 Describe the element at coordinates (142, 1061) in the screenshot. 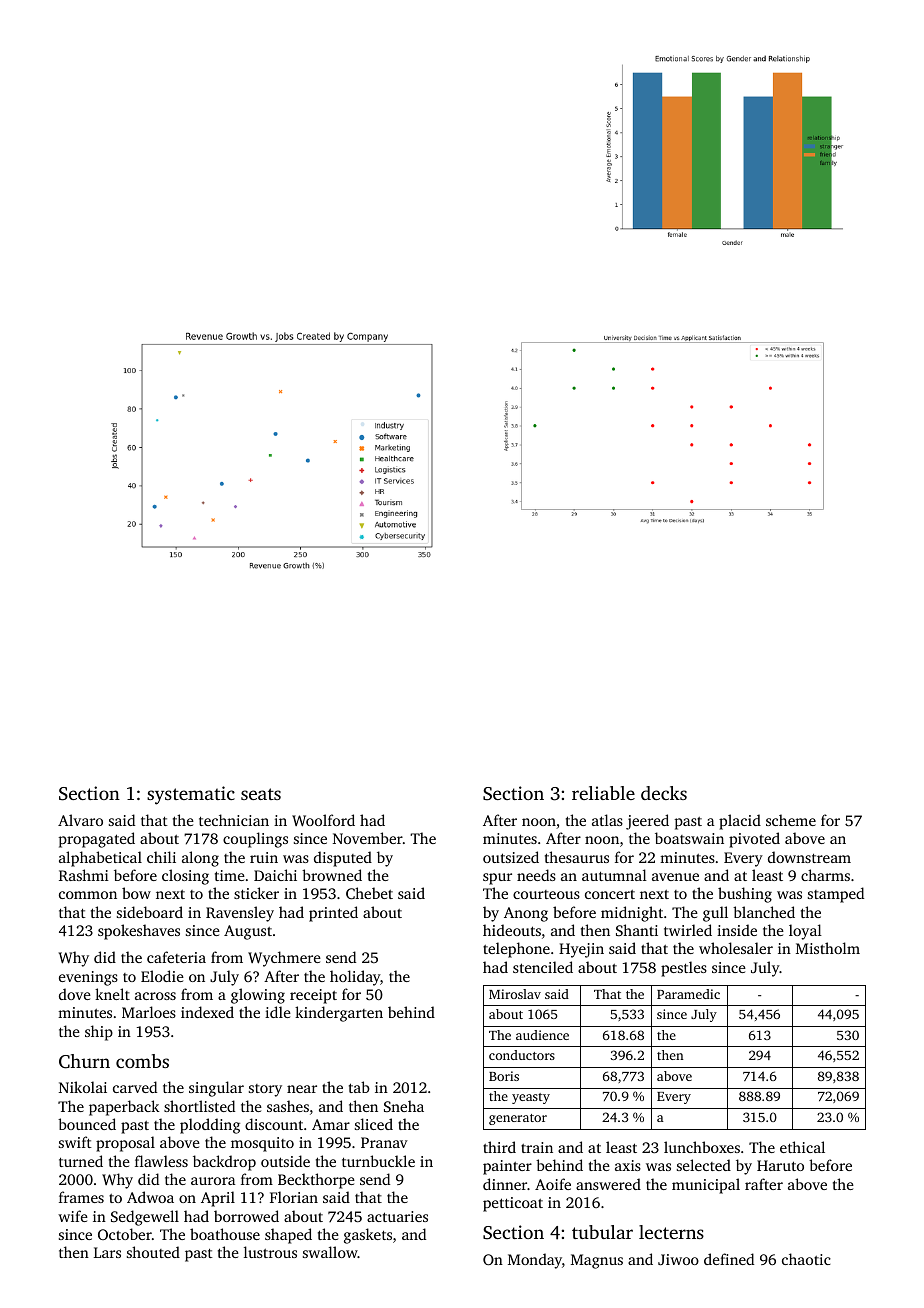

I see `combs` at that location.
